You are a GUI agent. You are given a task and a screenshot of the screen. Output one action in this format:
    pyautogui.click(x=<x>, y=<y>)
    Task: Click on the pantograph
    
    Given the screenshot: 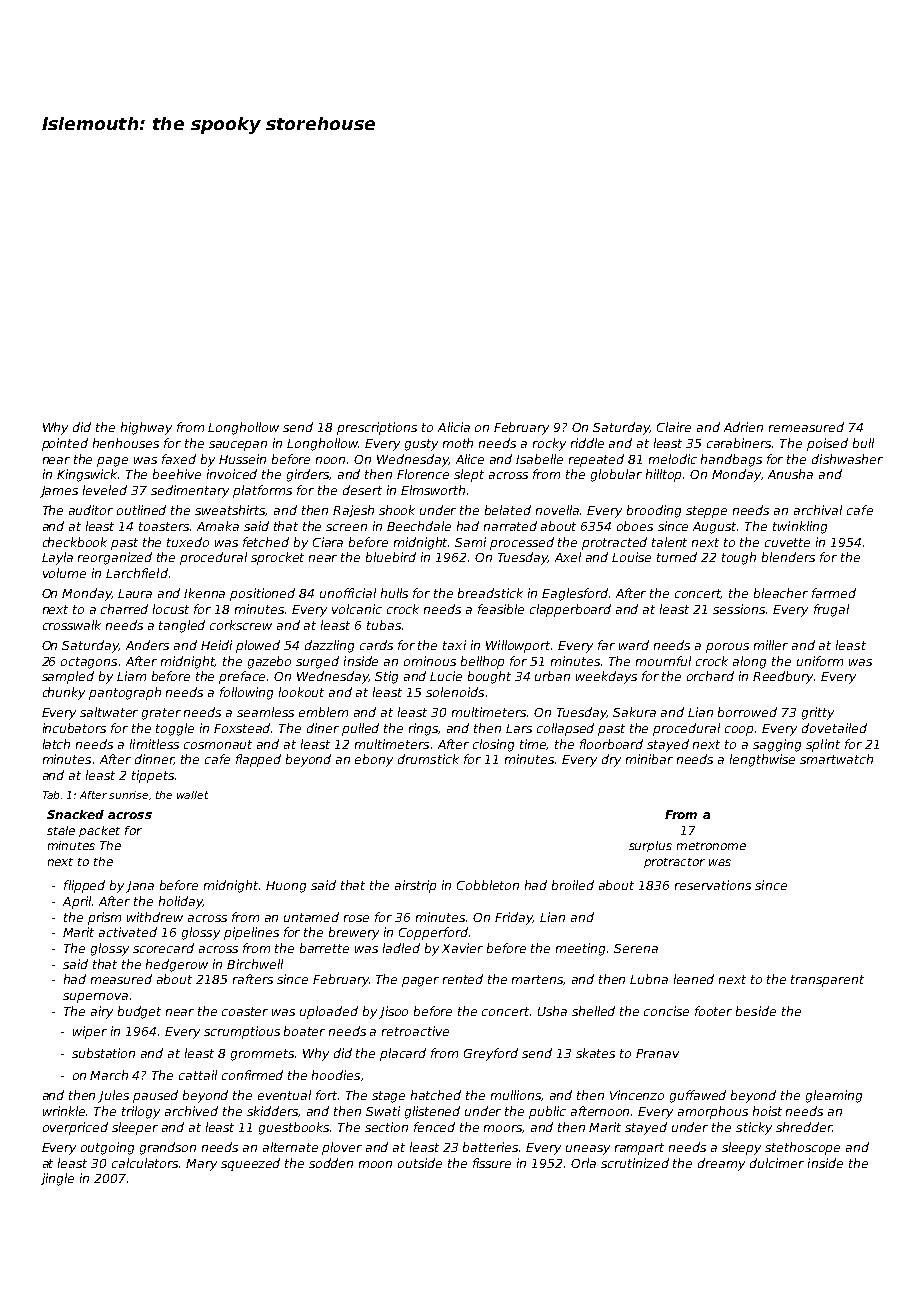 What is the action you would take?
    pyautogui.click(x=125, y=693)
